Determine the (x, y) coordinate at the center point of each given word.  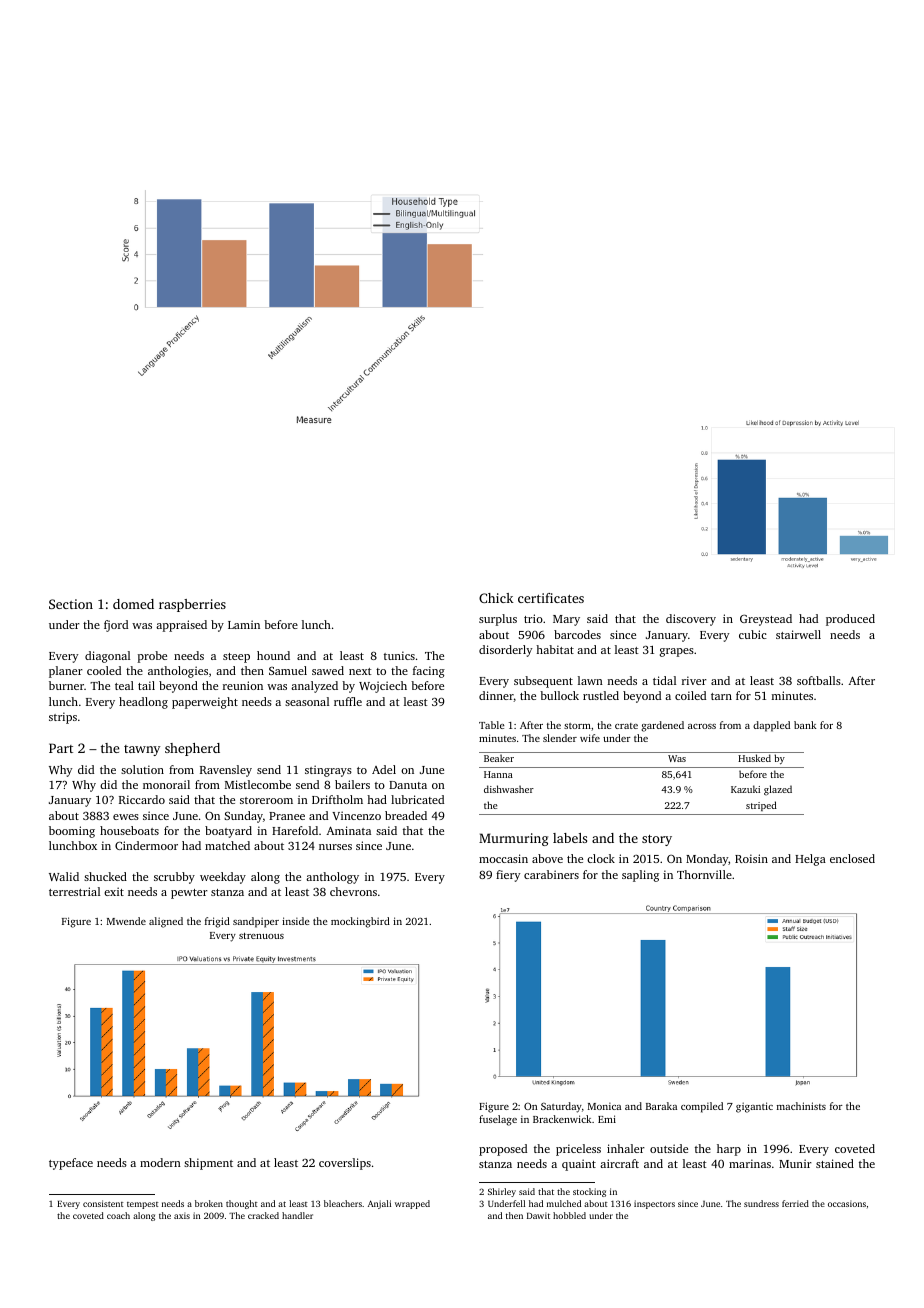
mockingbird (360, 922)
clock (601, 858)
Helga (810, 860)
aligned (166, 922)
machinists (801, 1106)
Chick (496, 598)
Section (71, 604)
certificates (551, 598)
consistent (103, 1203)
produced (850, 620)
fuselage (498, 1120)
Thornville (704, 874)
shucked (105, 876)
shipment (208, 1164)
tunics (399, 655)
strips (63, 718)
